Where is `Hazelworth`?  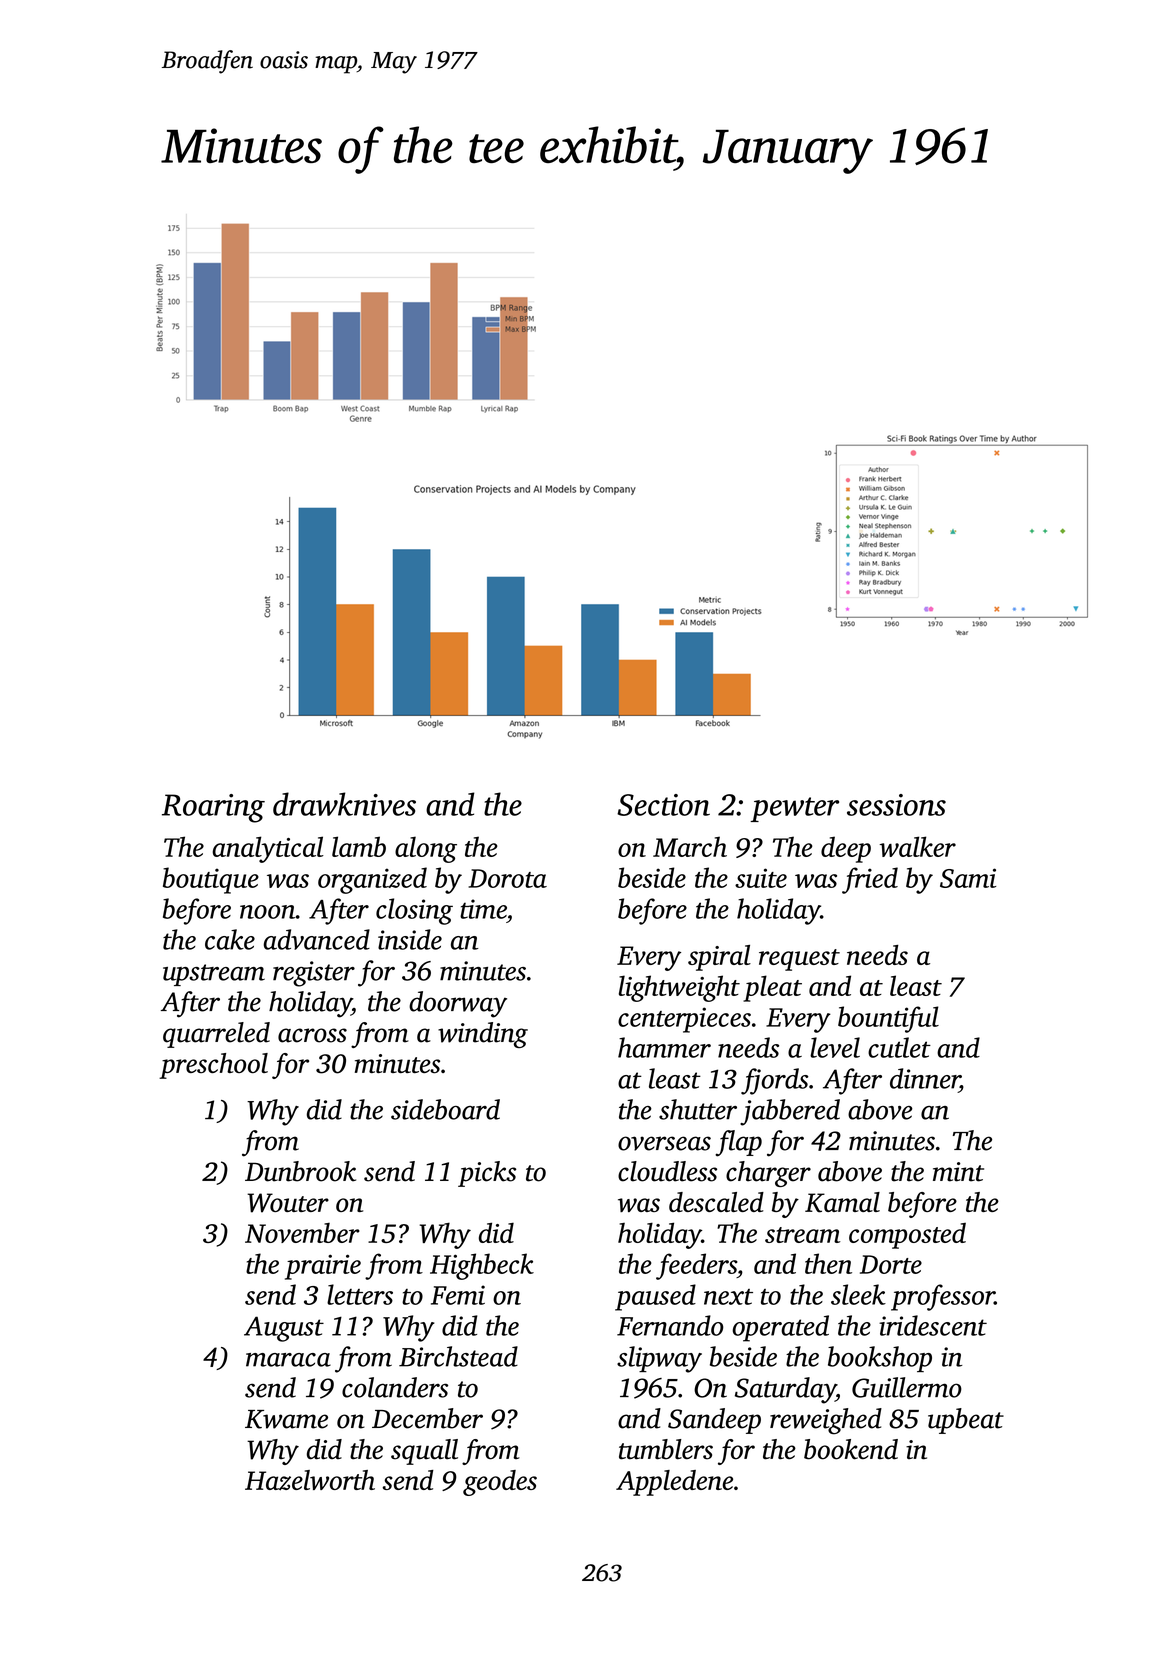 Hazelworth is located at coordinates (310, 1480).
